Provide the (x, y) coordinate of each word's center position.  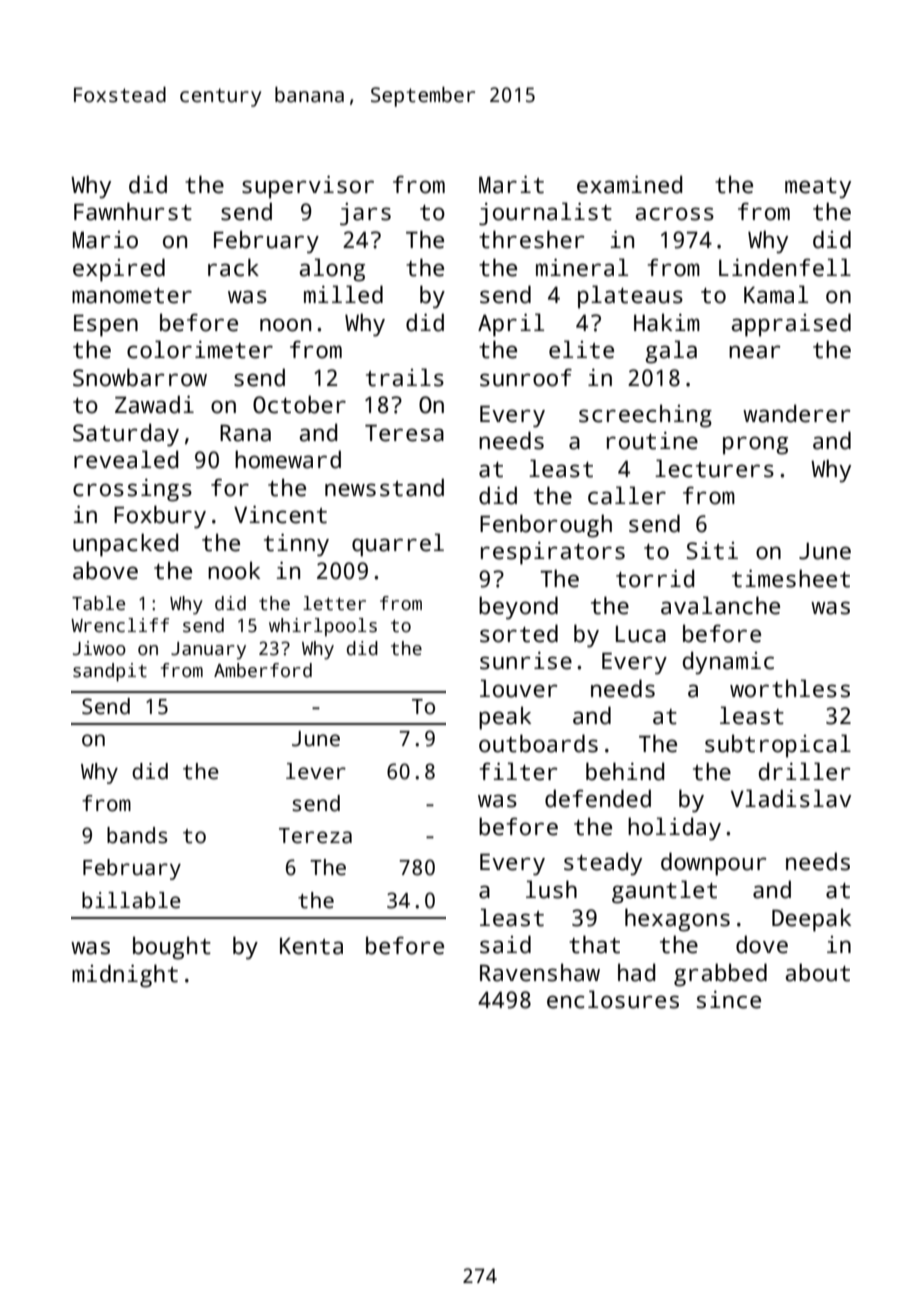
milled (343, 294)
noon (285, 325)
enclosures (613, 999)
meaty (818, 188)
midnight (125, 976)
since (729, 1000)
